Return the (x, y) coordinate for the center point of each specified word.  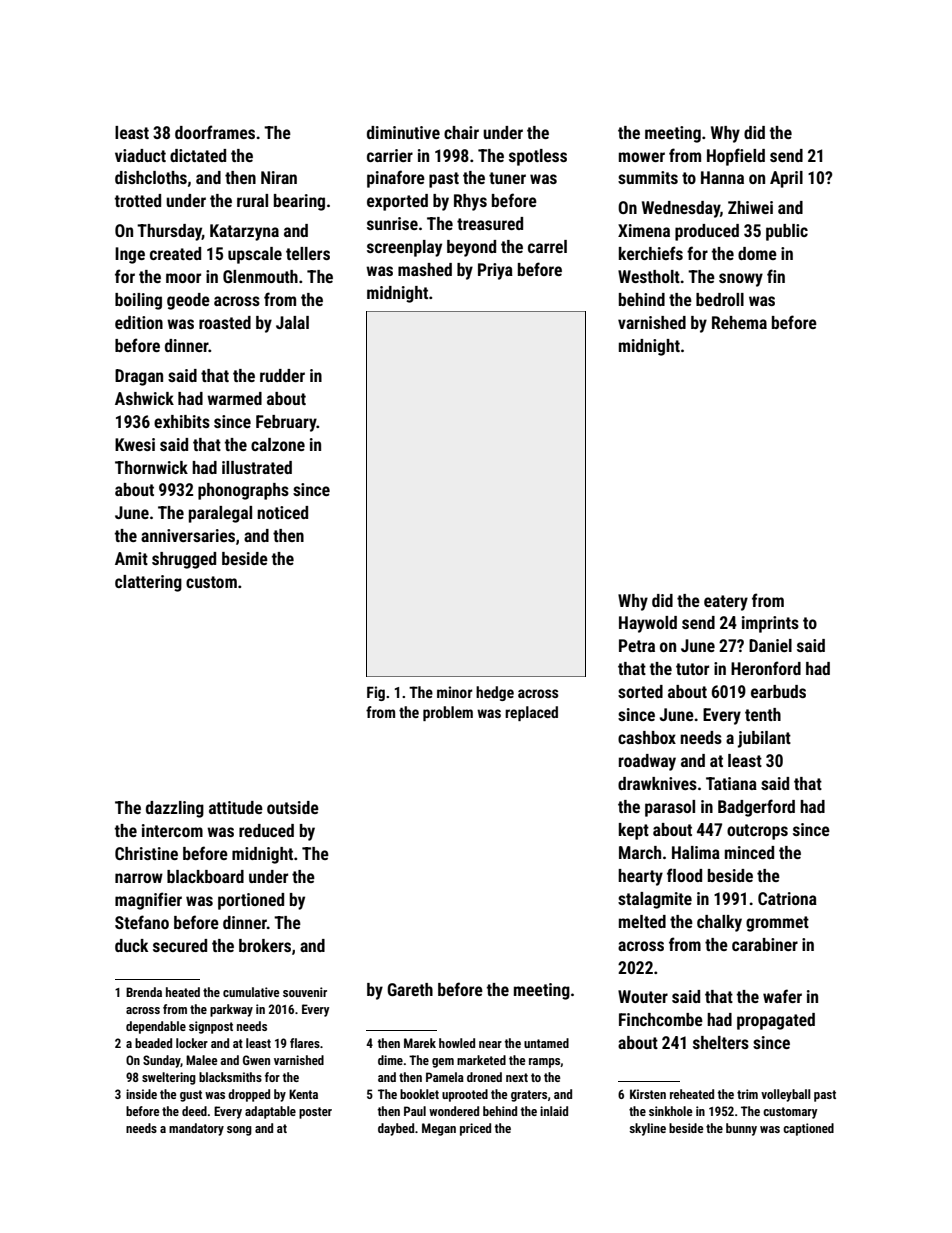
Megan (439, 1129)
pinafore (396, 179)
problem (448, 713)
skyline (647, 1129)
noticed (282, 512)
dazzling (175, 809)
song (239, 1131)
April (786, 179)
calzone (278, 444)
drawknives (657, 783)
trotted (138, 200)
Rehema (739, 322)
